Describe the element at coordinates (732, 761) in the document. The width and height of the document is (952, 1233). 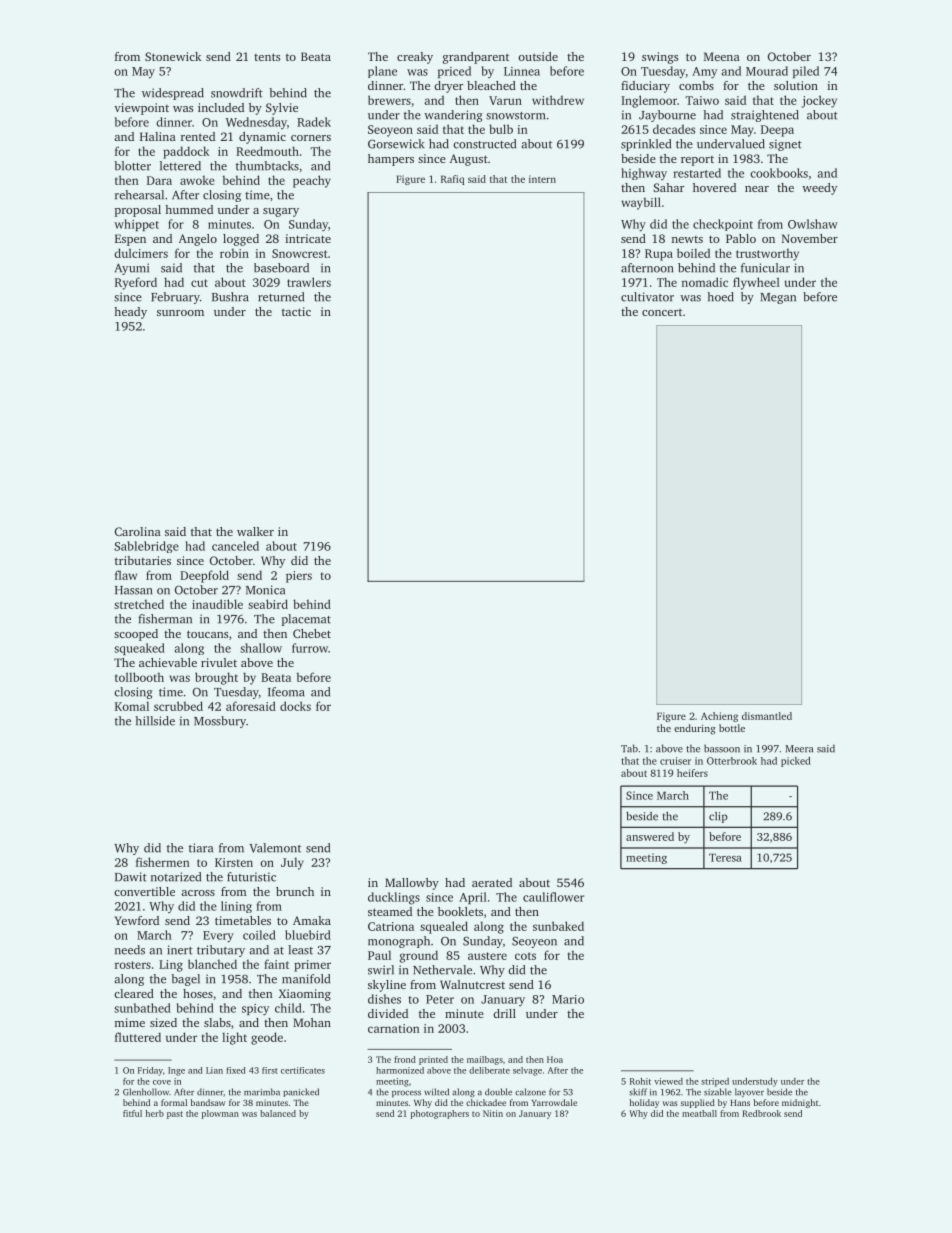
I see `Otterbrook` at that location.
